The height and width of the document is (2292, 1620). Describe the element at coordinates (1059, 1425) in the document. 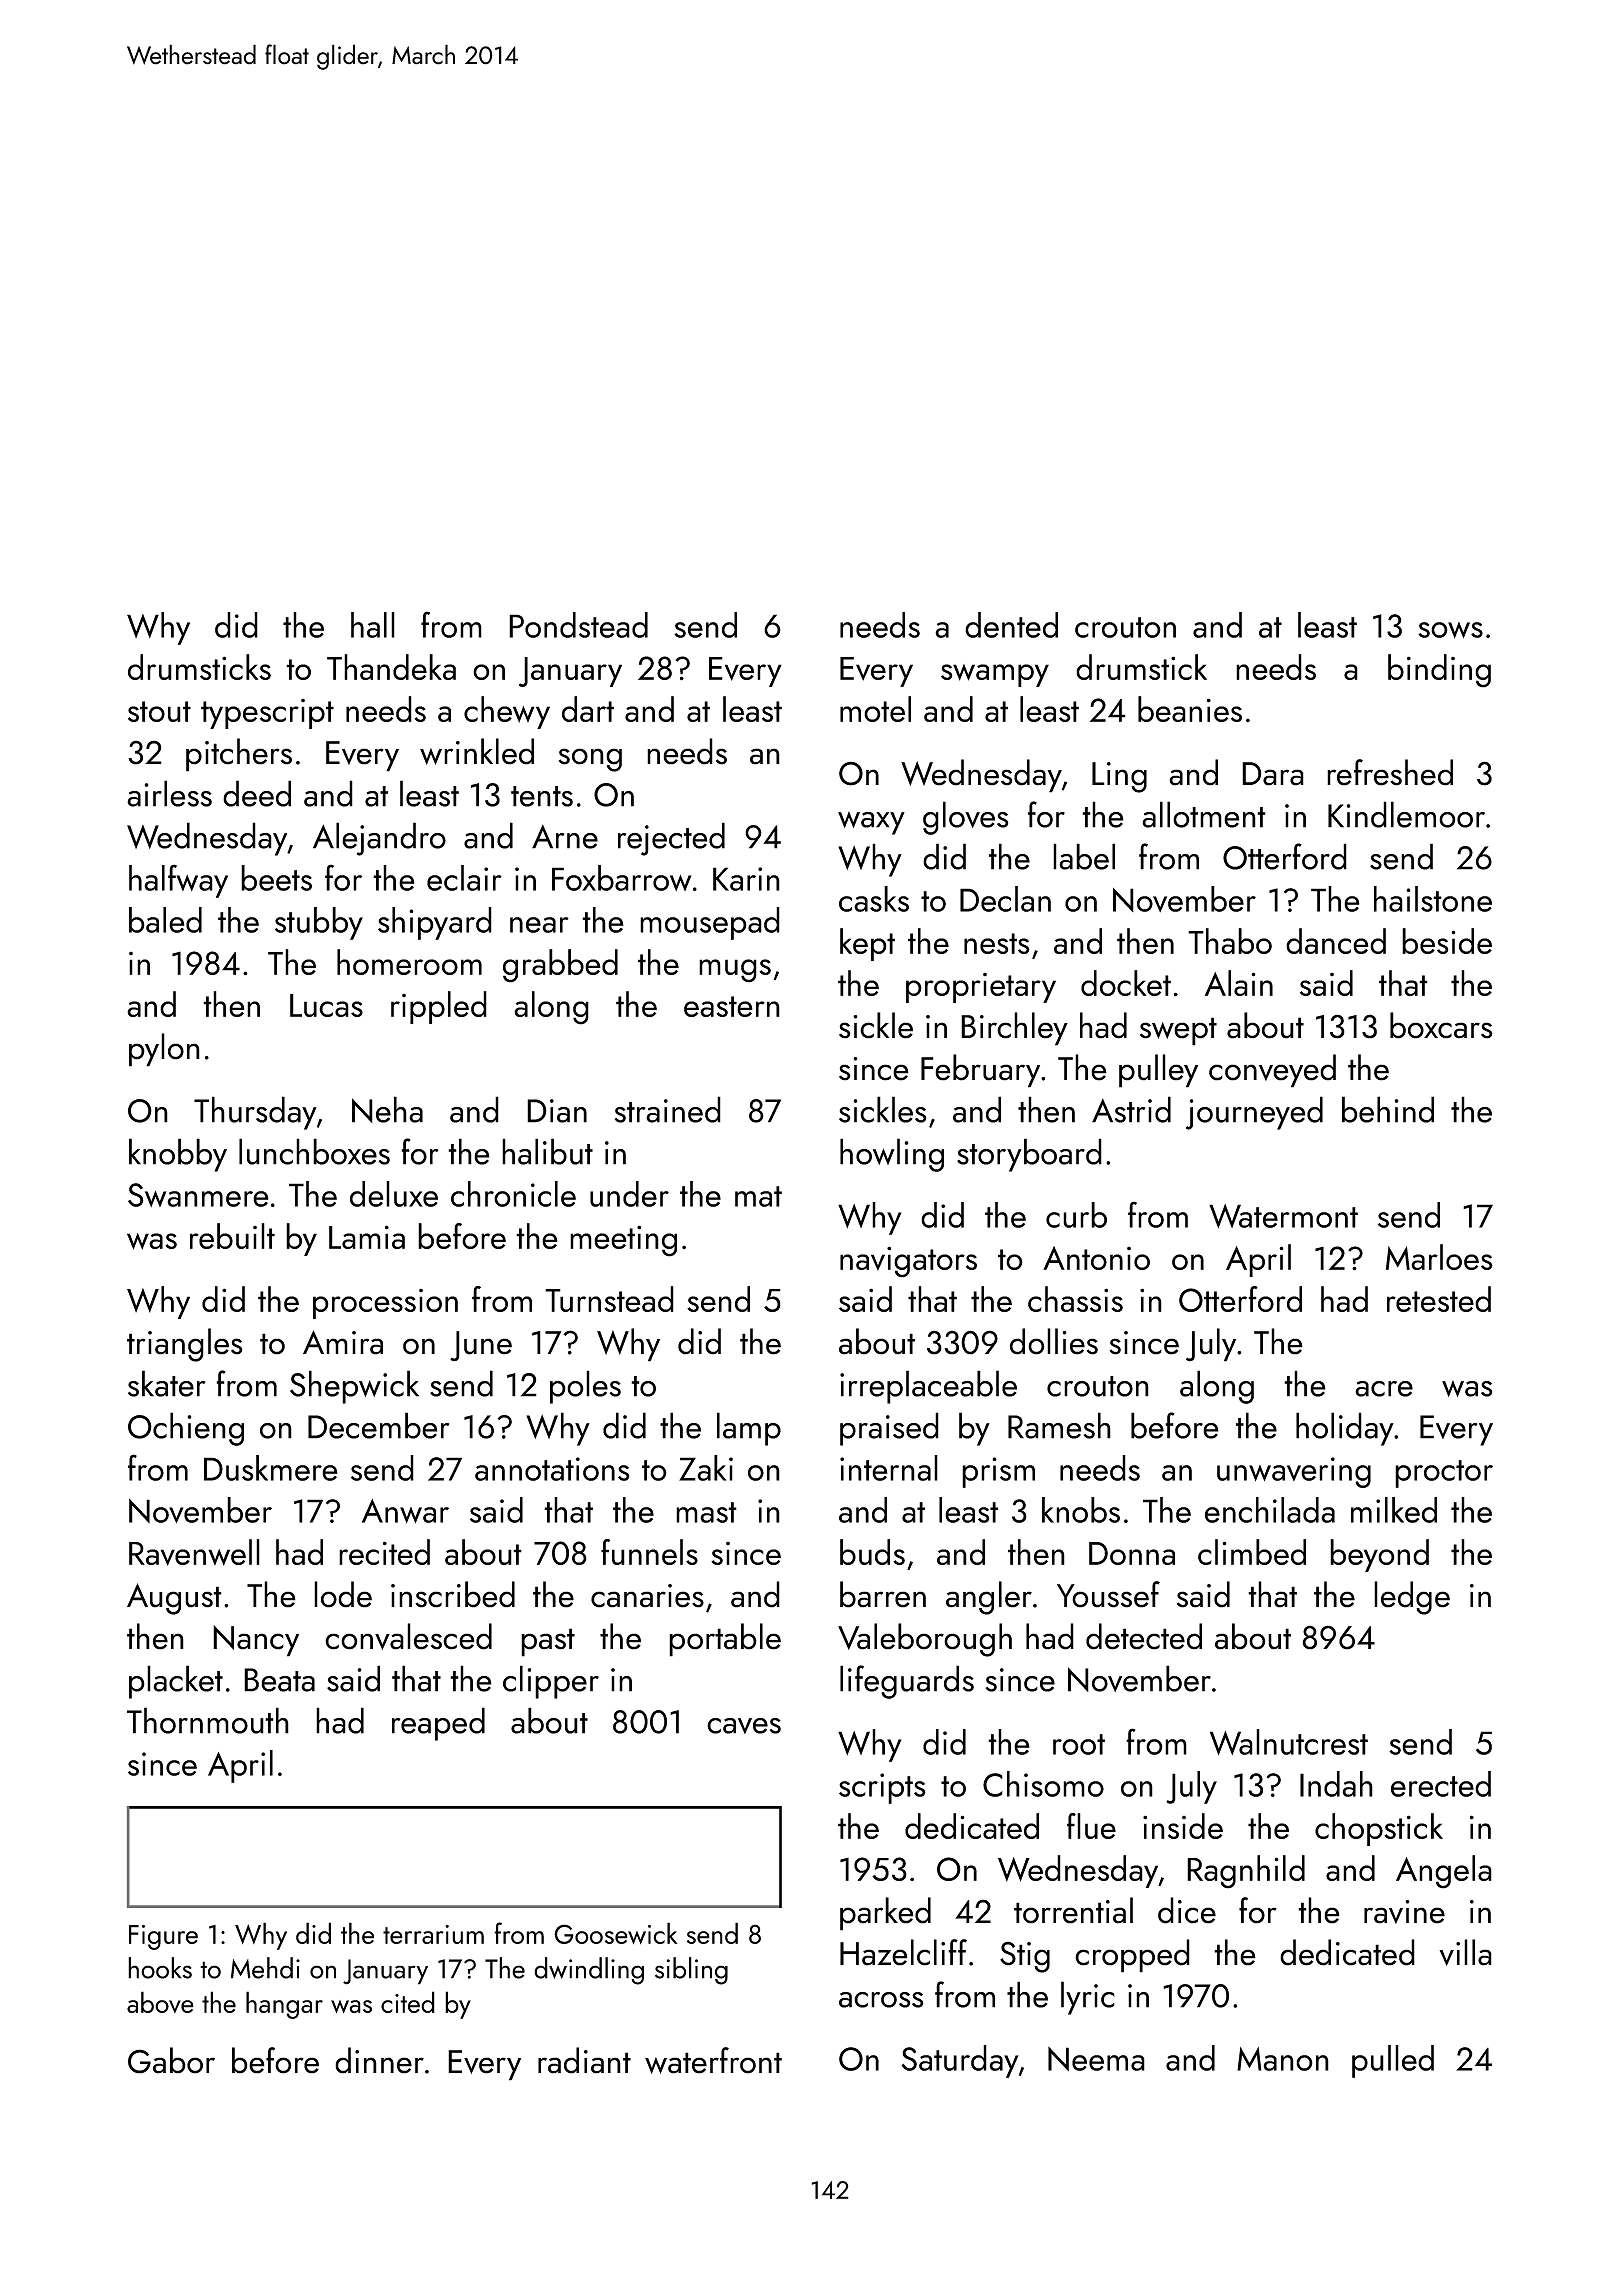

I see `Ramesh` at that location.
